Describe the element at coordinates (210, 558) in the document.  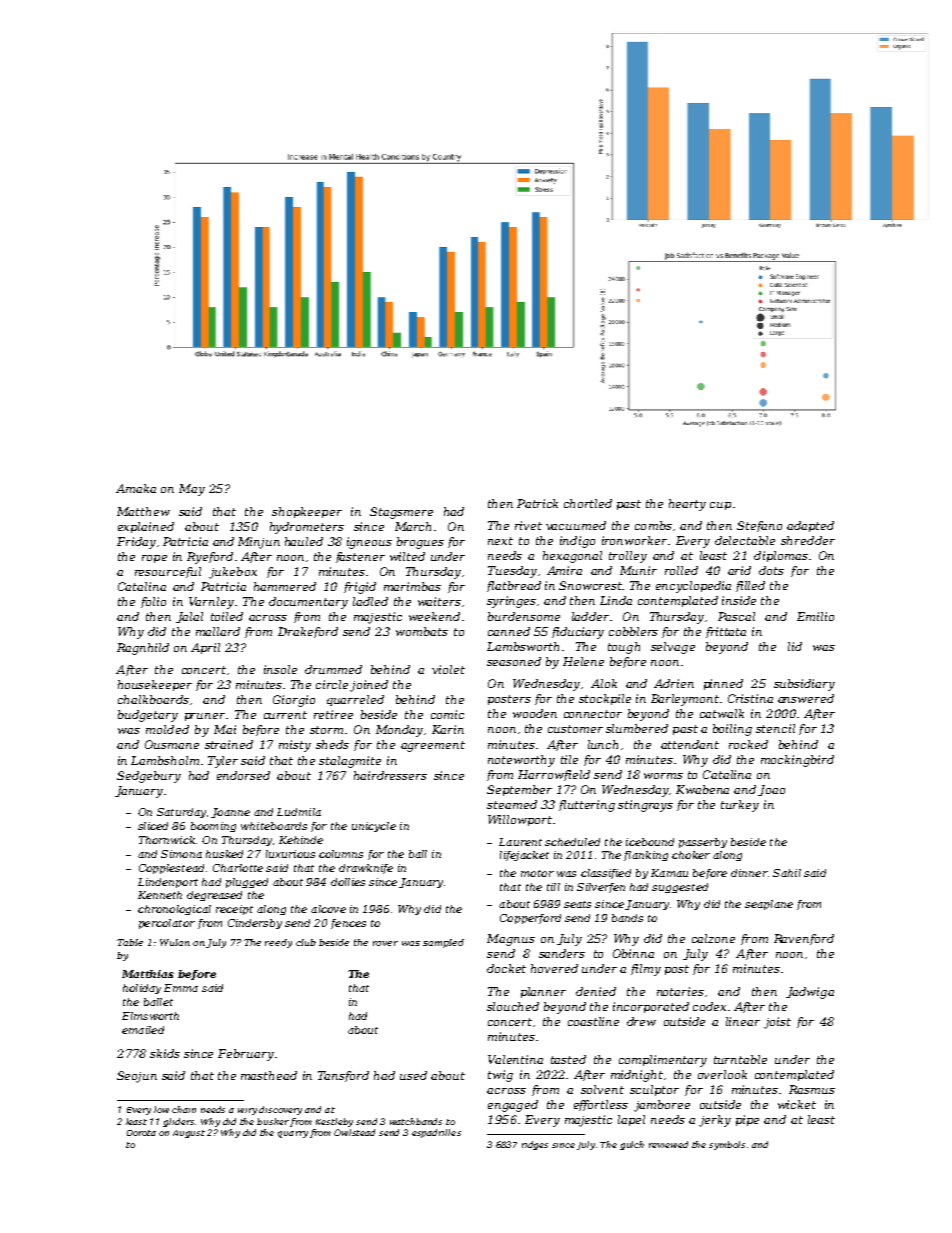
I see `Ryeford` at that location.
